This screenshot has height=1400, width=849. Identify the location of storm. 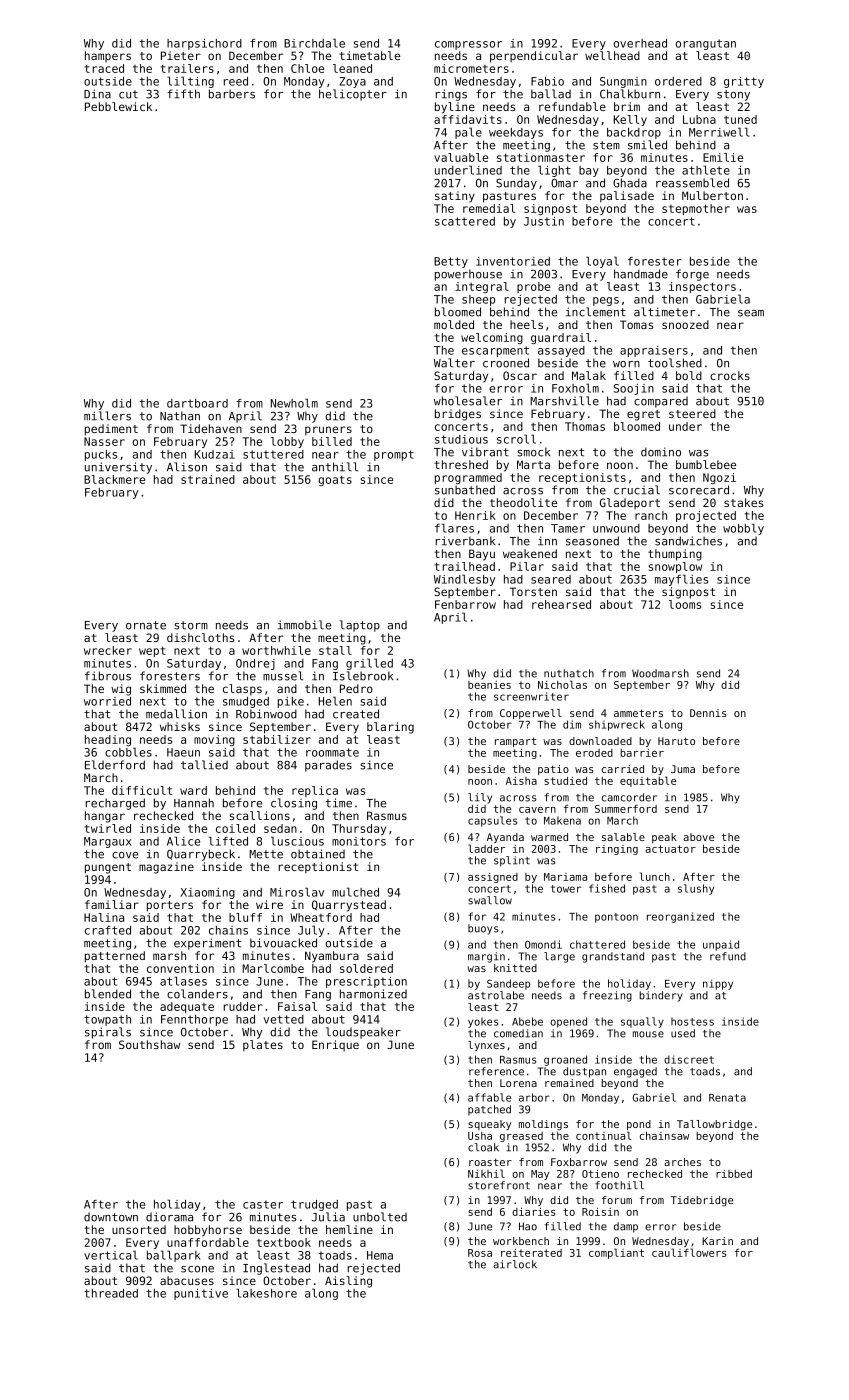
(191, 625).
